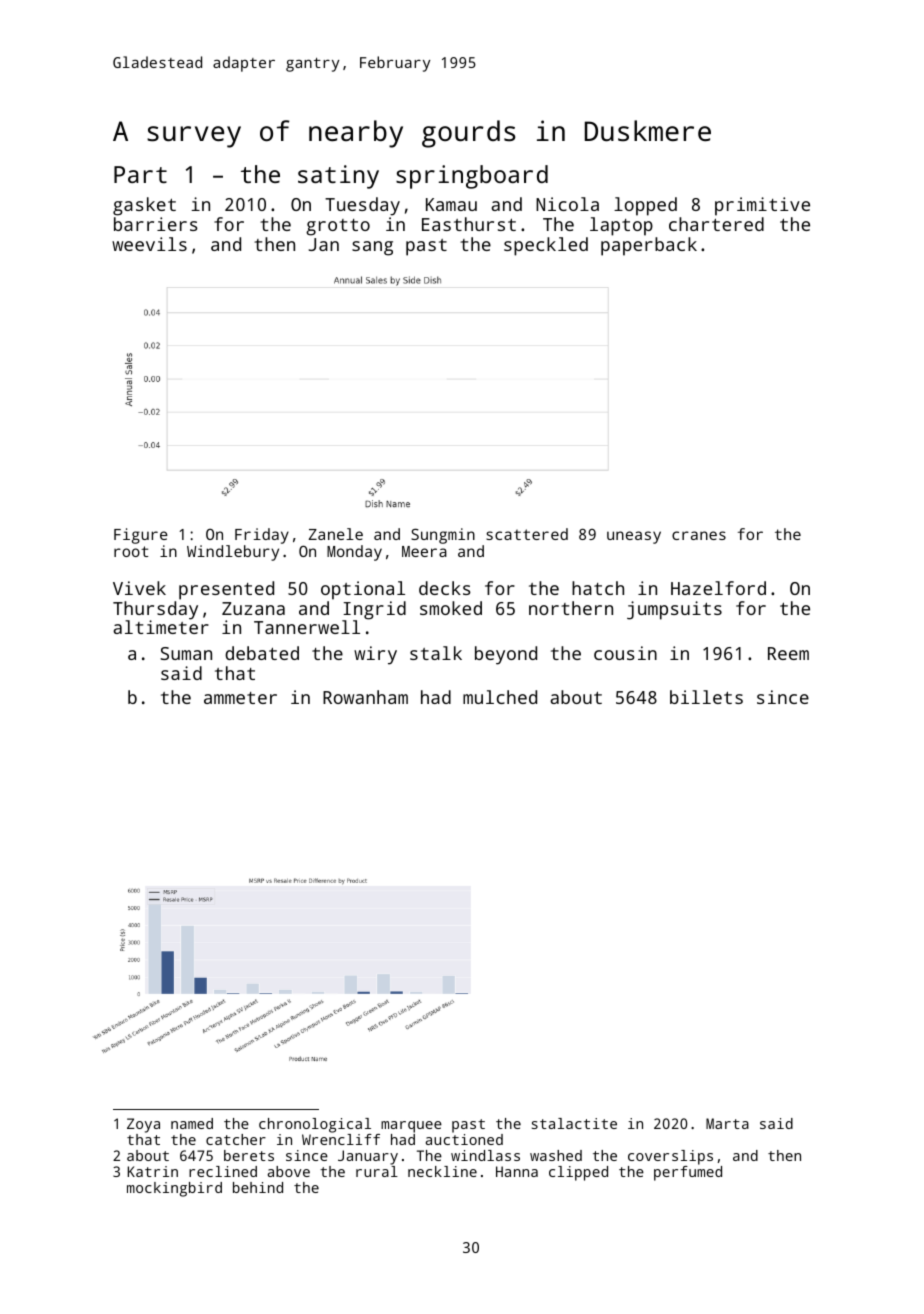  Describe the element at coordinates (546, 246) in the screenshot. I see `speckled` at that location.
